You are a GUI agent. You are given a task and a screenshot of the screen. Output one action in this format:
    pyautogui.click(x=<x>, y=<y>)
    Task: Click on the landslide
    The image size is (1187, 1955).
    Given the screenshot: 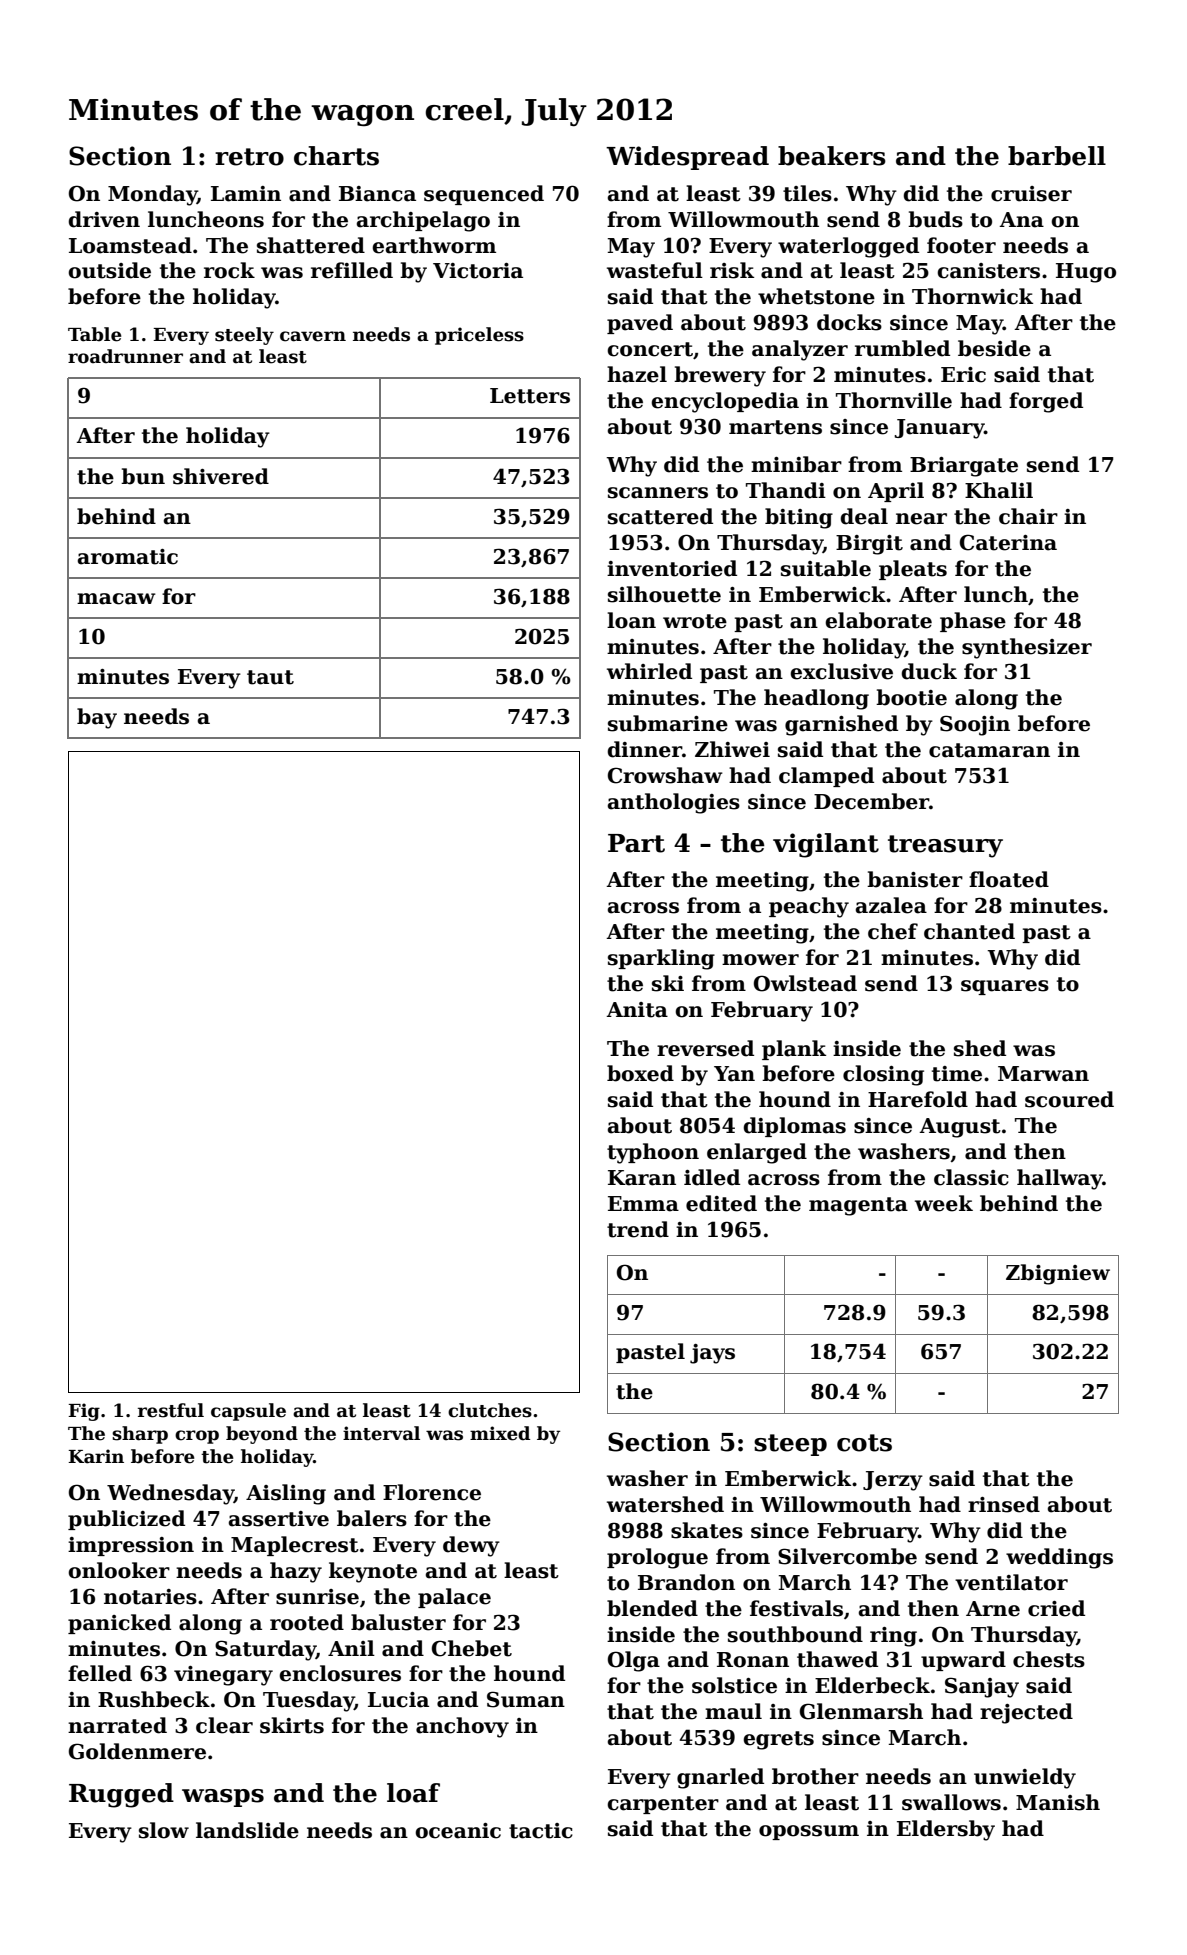 What is the action you would take?
    pyautogui.click(x=247, y=1830)
